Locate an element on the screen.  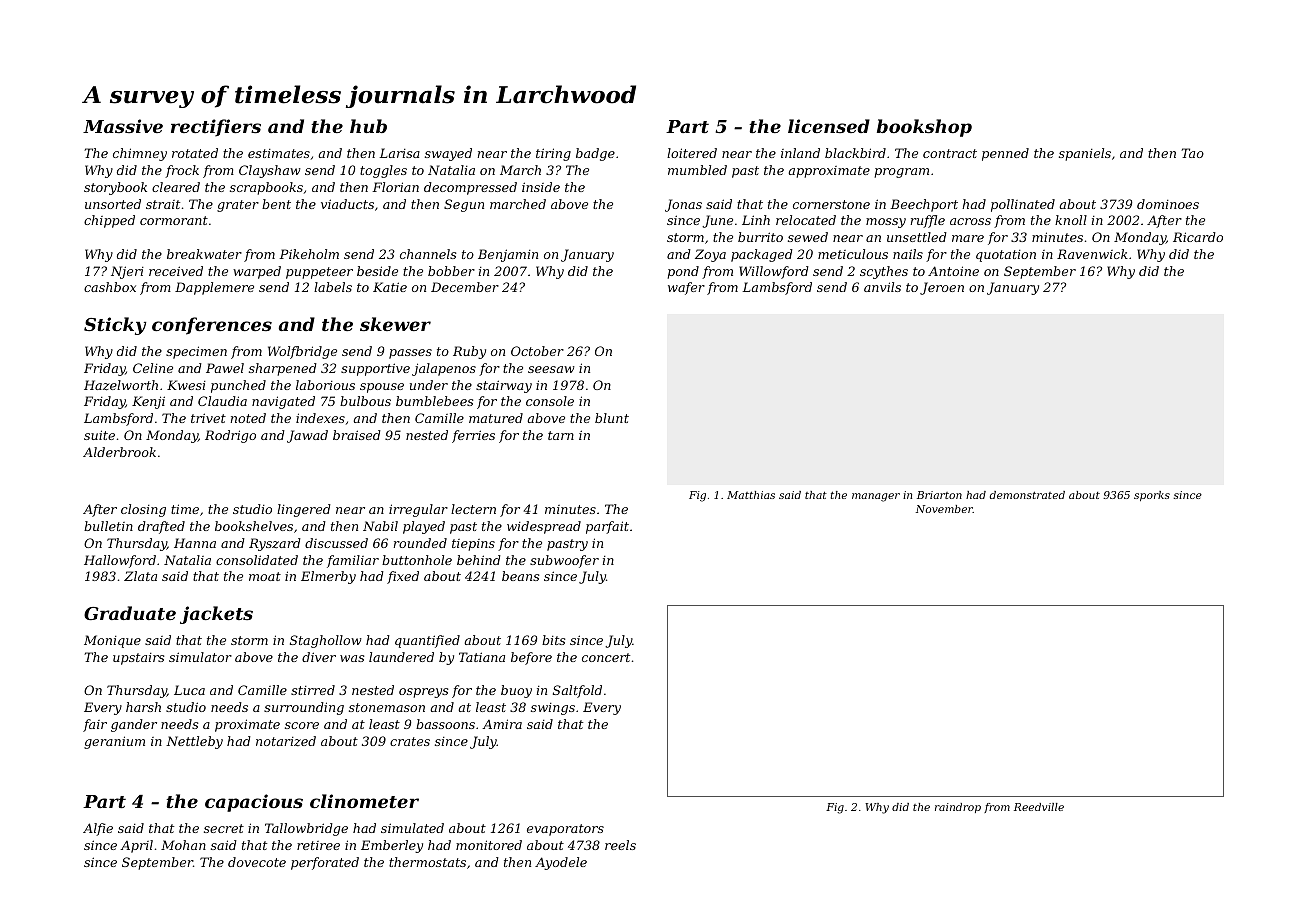
Jonas is located at coordinates (683, 205).
